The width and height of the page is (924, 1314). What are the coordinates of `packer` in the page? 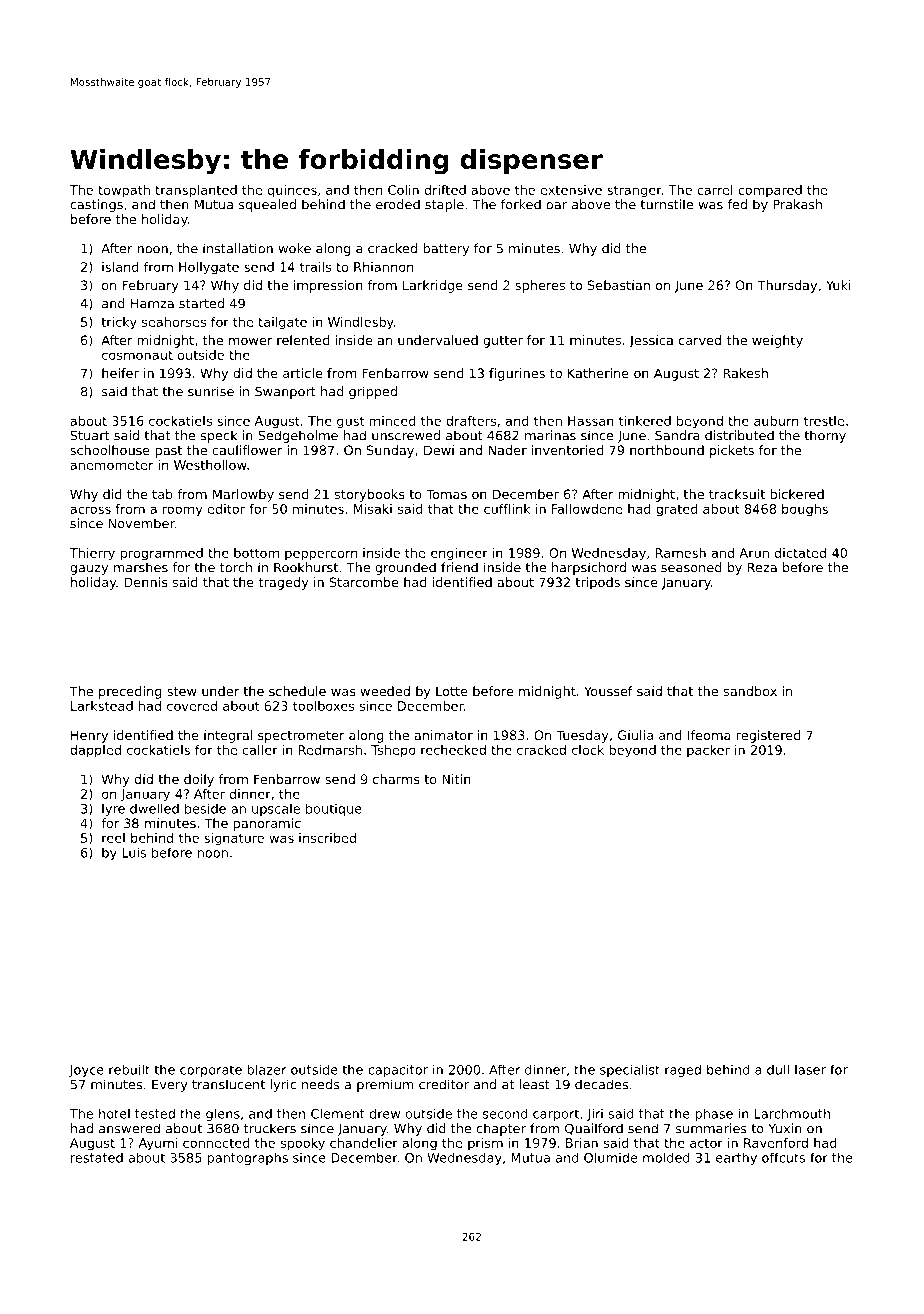 It's located at (708, 751).
